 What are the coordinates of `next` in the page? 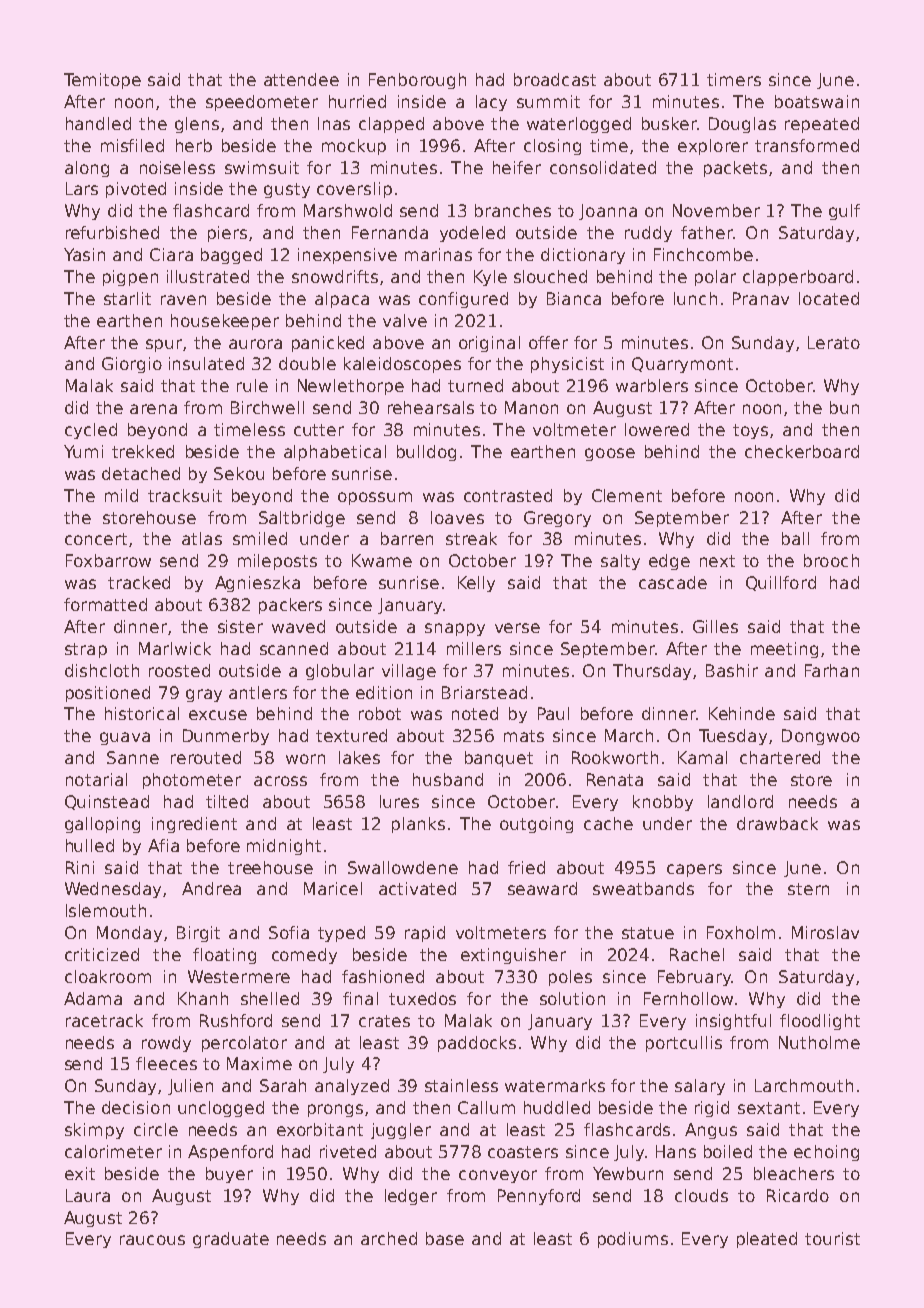 It's located at (717, 561).
